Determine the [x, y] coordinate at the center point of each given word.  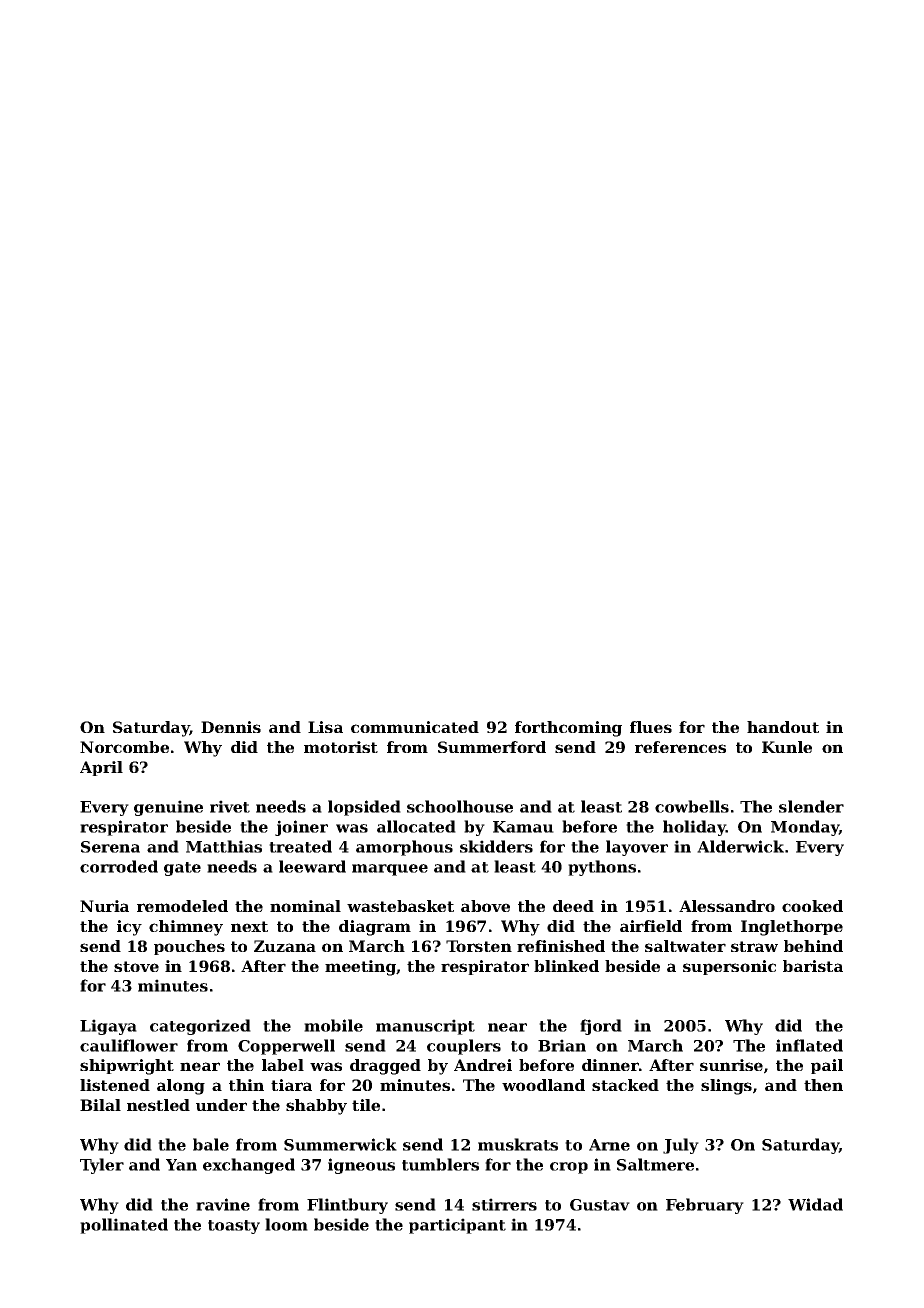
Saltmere [655, 1164]
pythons [602, 868]
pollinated [124, 1226]
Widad [815, 1204]
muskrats [518, 1144]
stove [136, 966]
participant [457, 1226]
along [181, 1087]
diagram [375, 928]
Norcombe [124, 747]
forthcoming [568, 729]
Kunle [787, 747]
